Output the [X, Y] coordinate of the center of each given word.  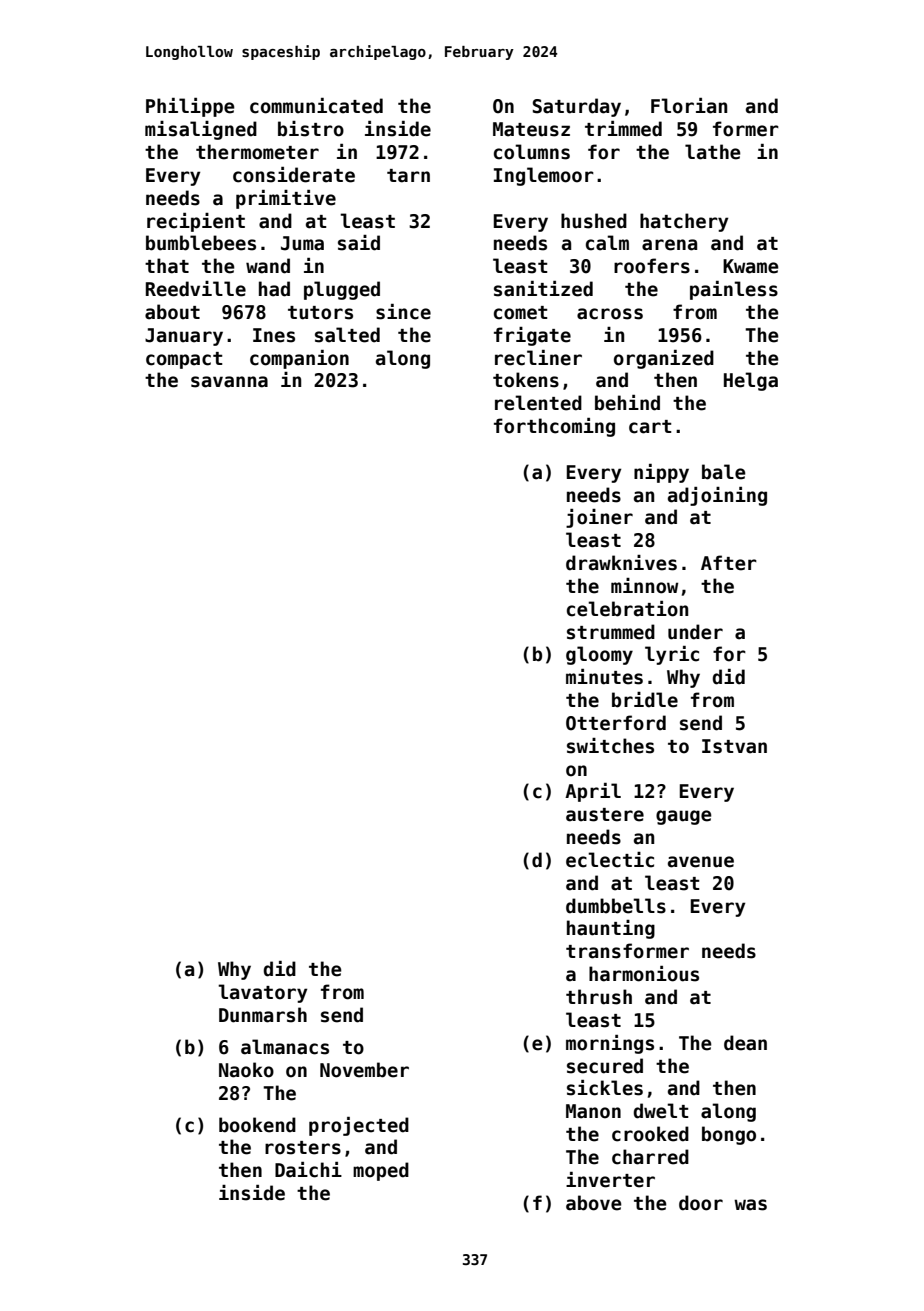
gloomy [599, 655]
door [701, 1203]
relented [538, 403]
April [593, 792]
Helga [751, 381]
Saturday [577, 107]
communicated [316, 106]
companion [299, 359]
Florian [689, 106]
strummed [611, 632]
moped [381, 1171]
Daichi [308, 1170]
